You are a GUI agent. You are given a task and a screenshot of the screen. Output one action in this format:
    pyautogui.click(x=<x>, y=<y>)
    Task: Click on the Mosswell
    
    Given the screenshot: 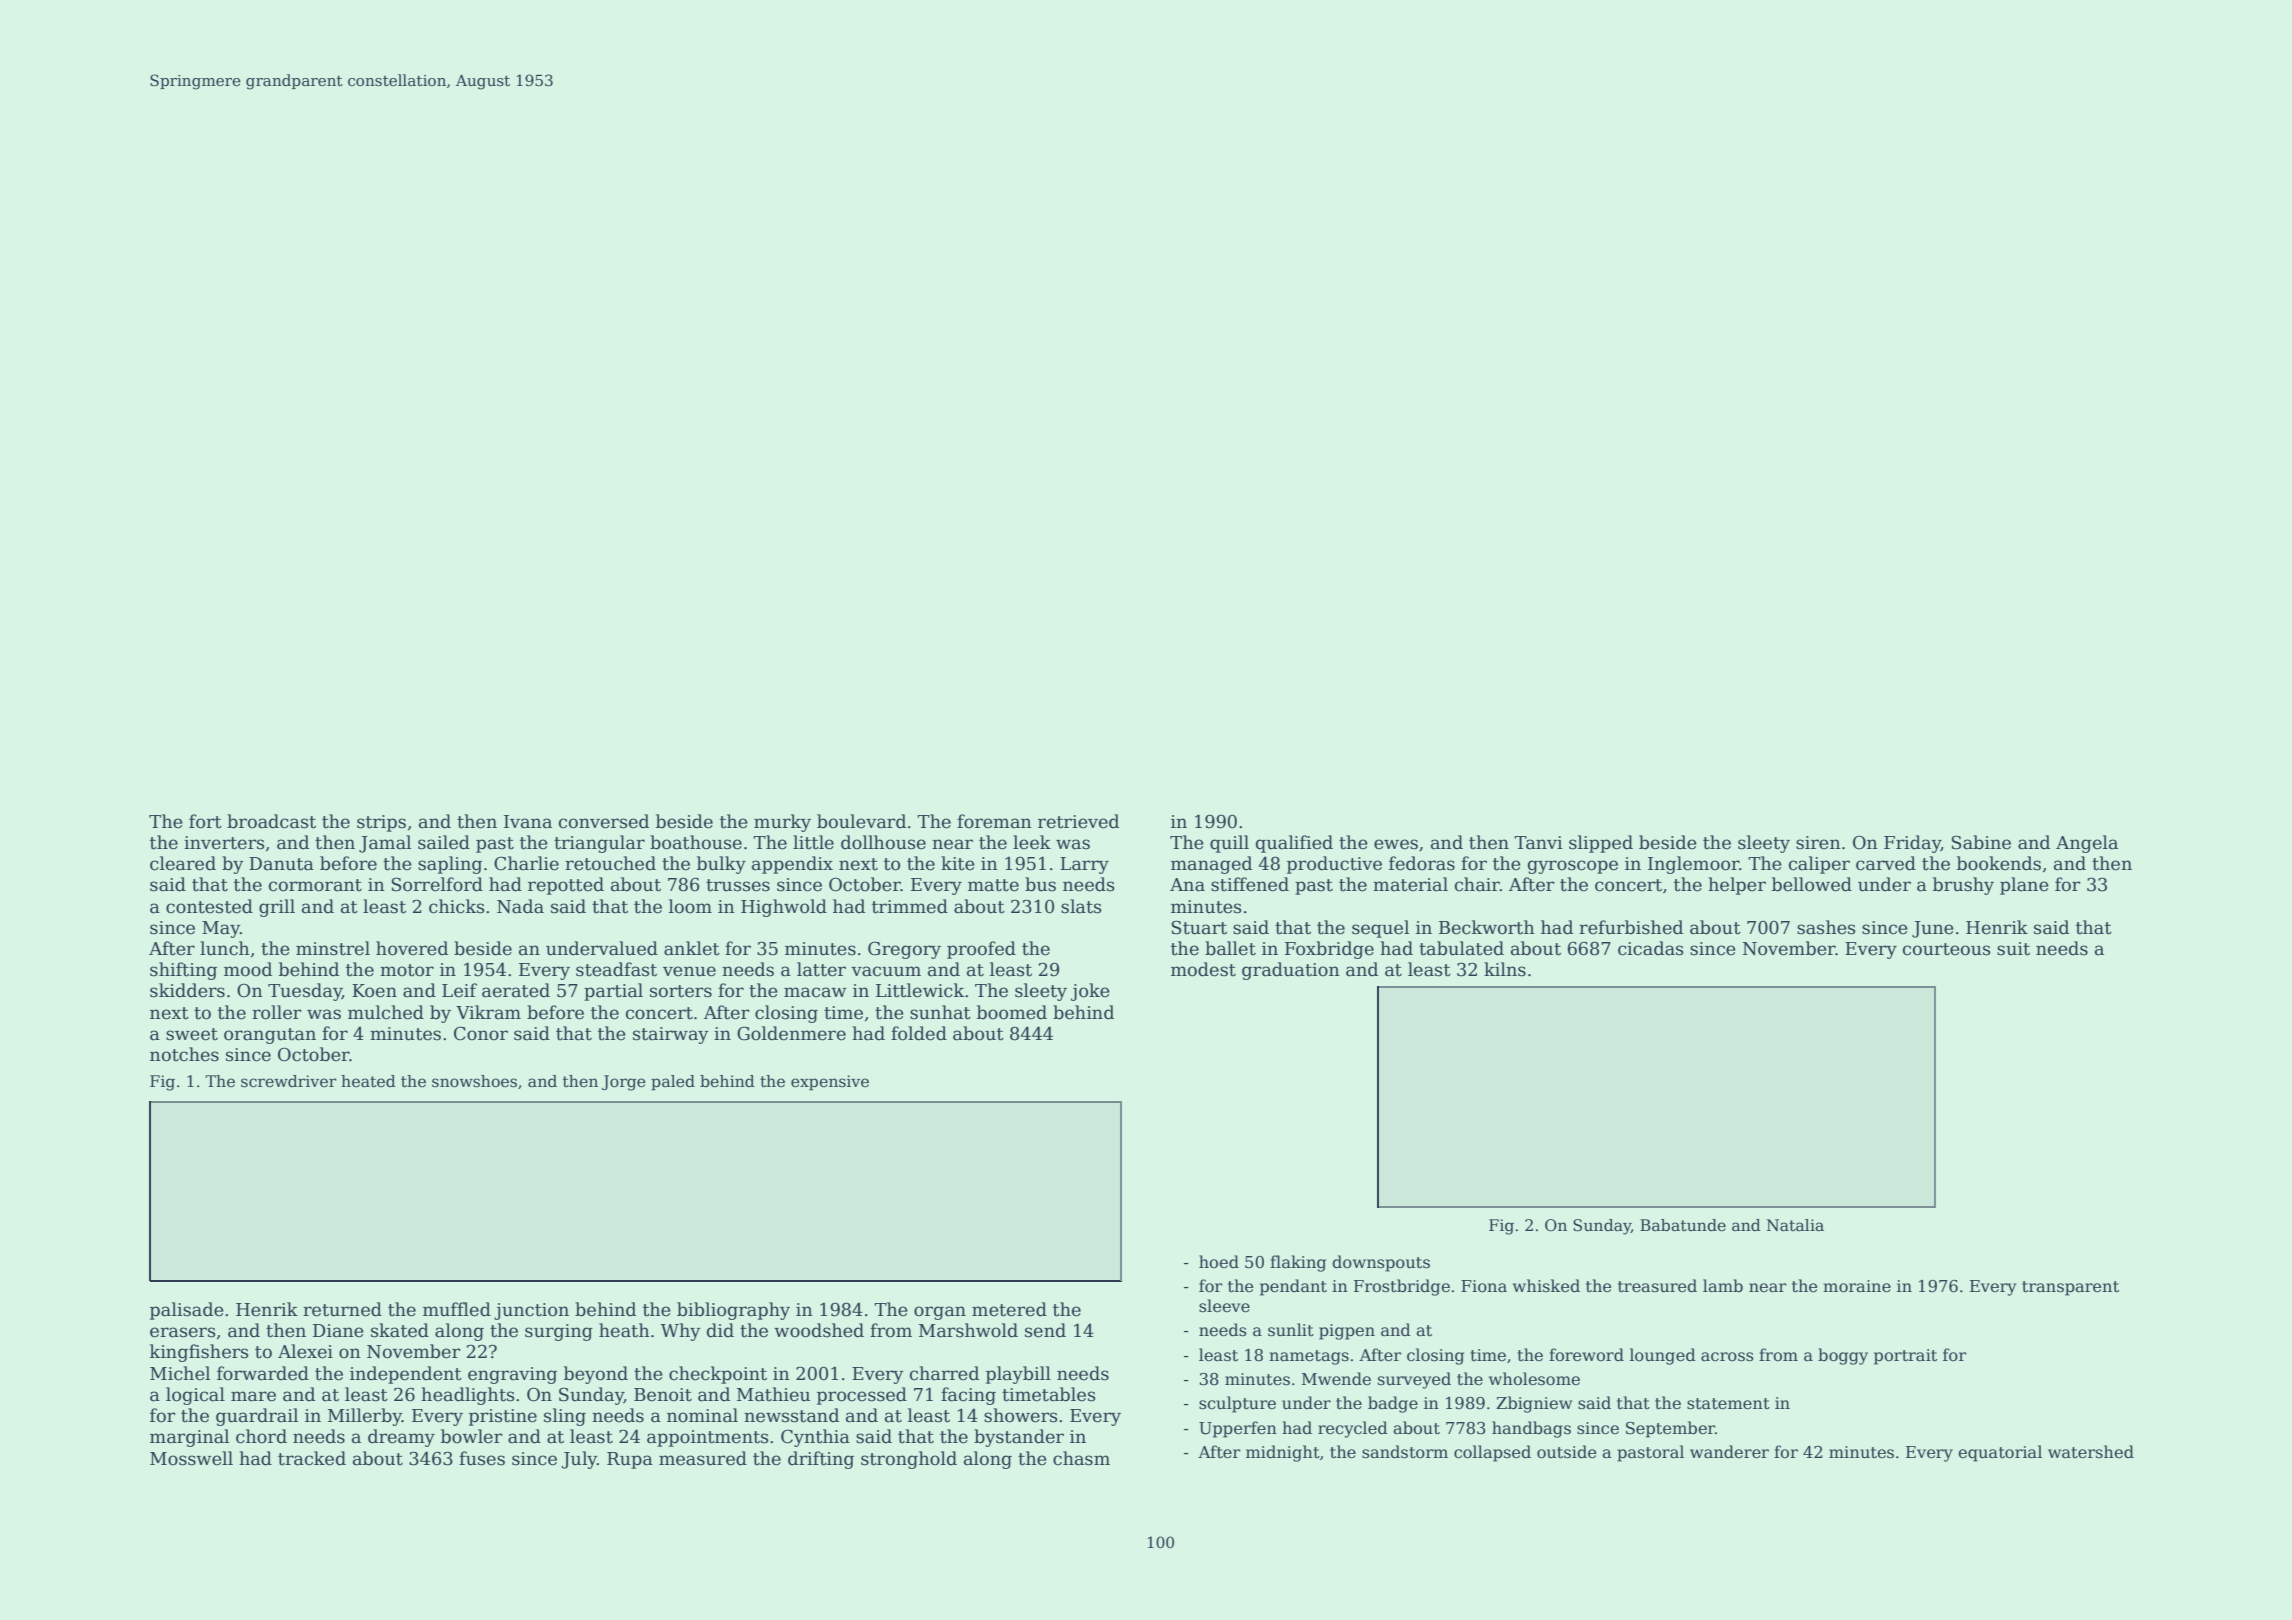 What is the action you would take?
    pyautogui.click(x=191, y=1458)
